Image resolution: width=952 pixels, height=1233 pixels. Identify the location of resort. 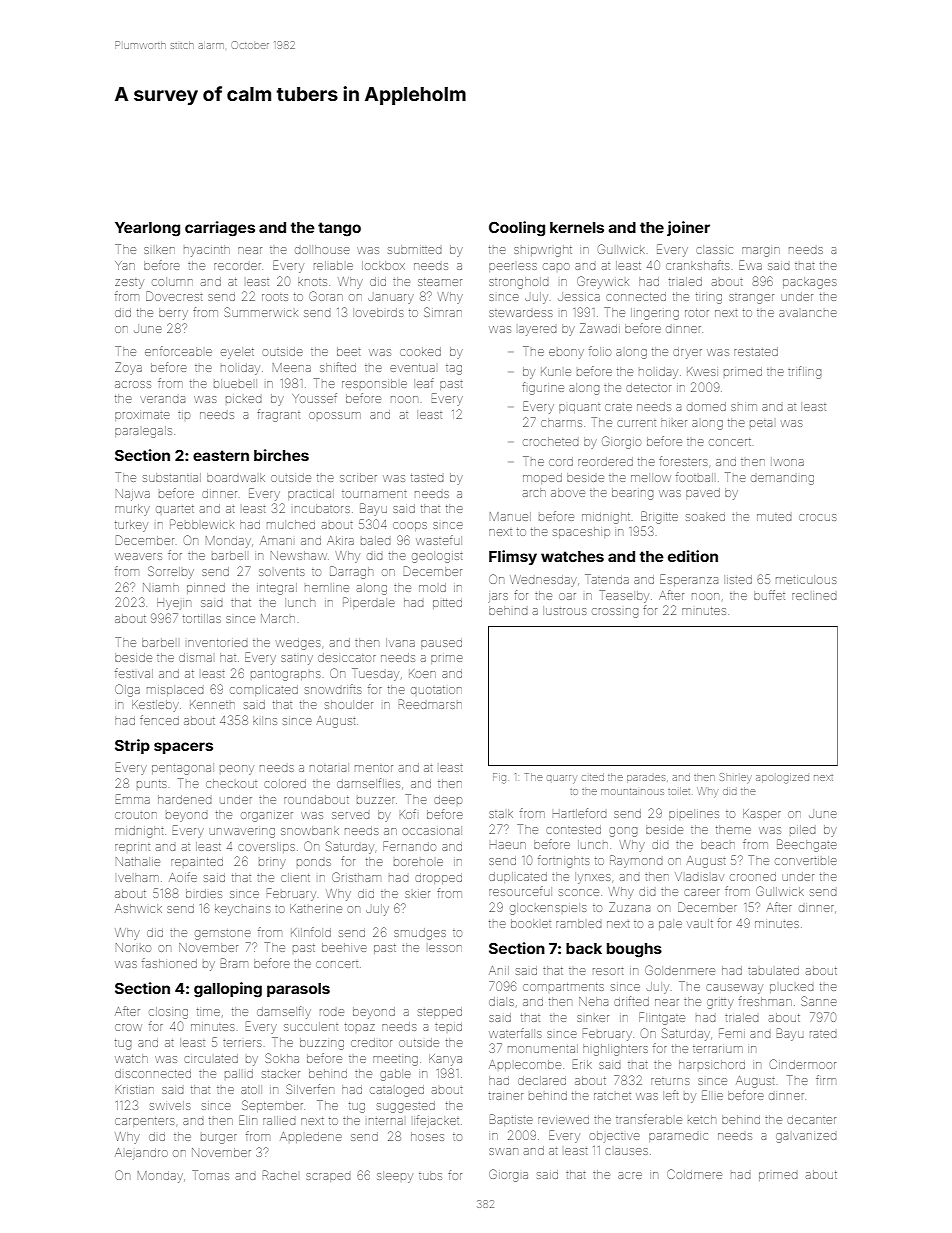
(608, 971).
